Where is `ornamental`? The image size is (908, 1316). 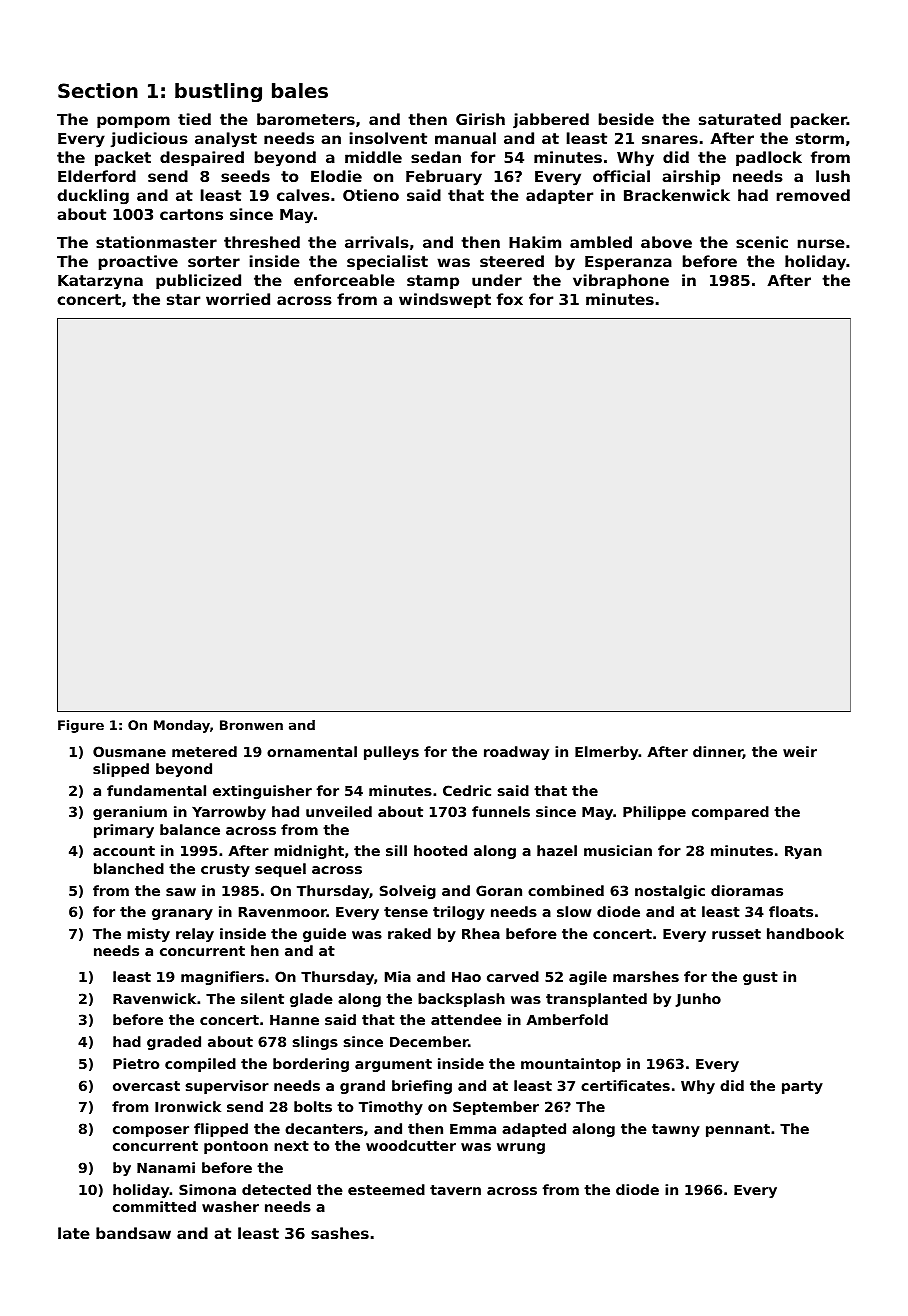 ornamental is located at coordinates (312, 751).
